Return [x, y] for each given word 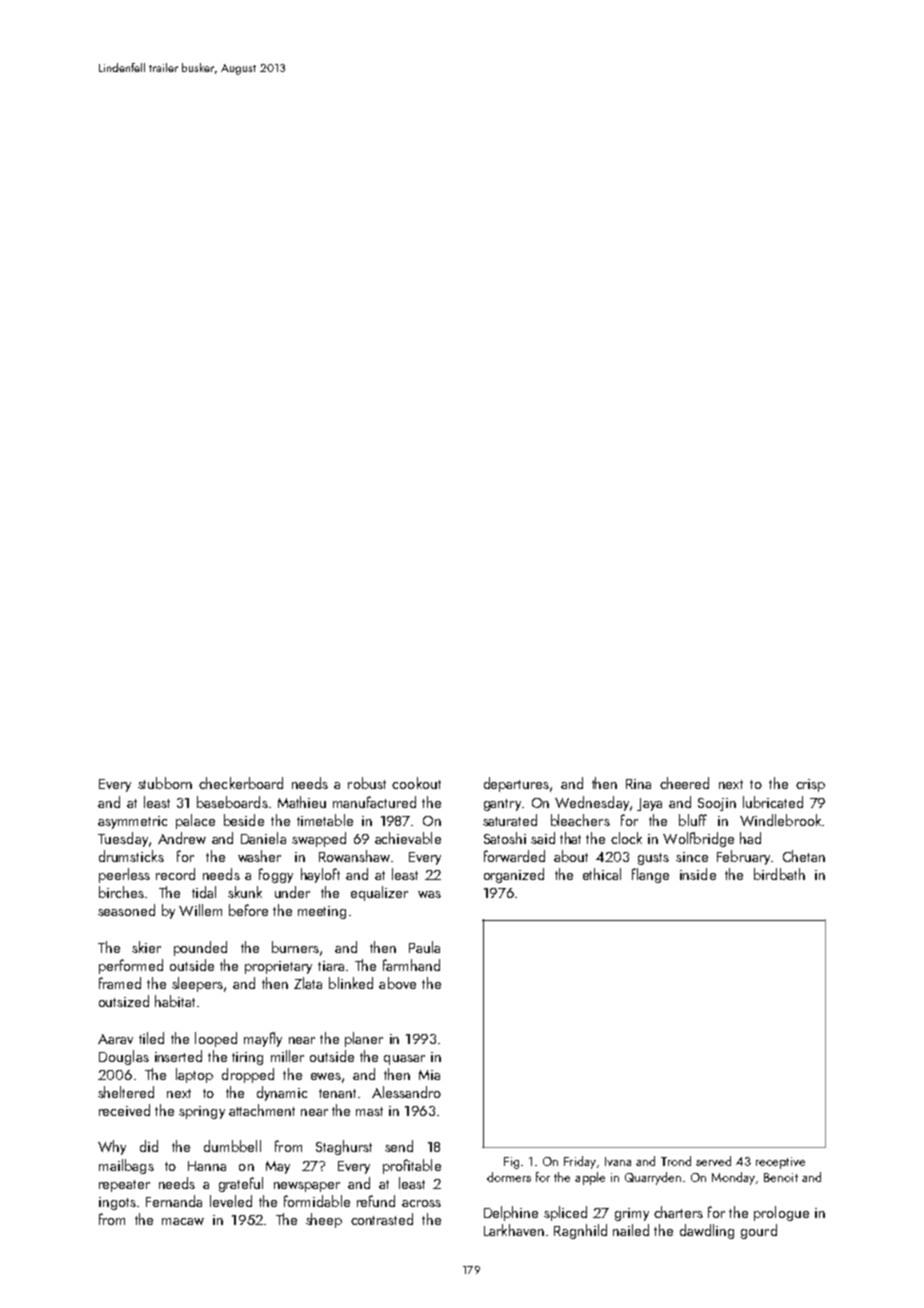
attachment [262, 1110]
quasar [404, 1060]
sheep [324, 1220]
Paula [424, 947]
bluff [693, 820]
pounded [200, 948]
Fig [511, 1163]
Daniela [263, 838]
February [743, 857]
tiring [247, 1058]
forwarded [514, 856]
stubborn [165, 783]
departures [516, 784]
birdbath [779, 874]
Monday [733, 1178]
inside [698, 874]
